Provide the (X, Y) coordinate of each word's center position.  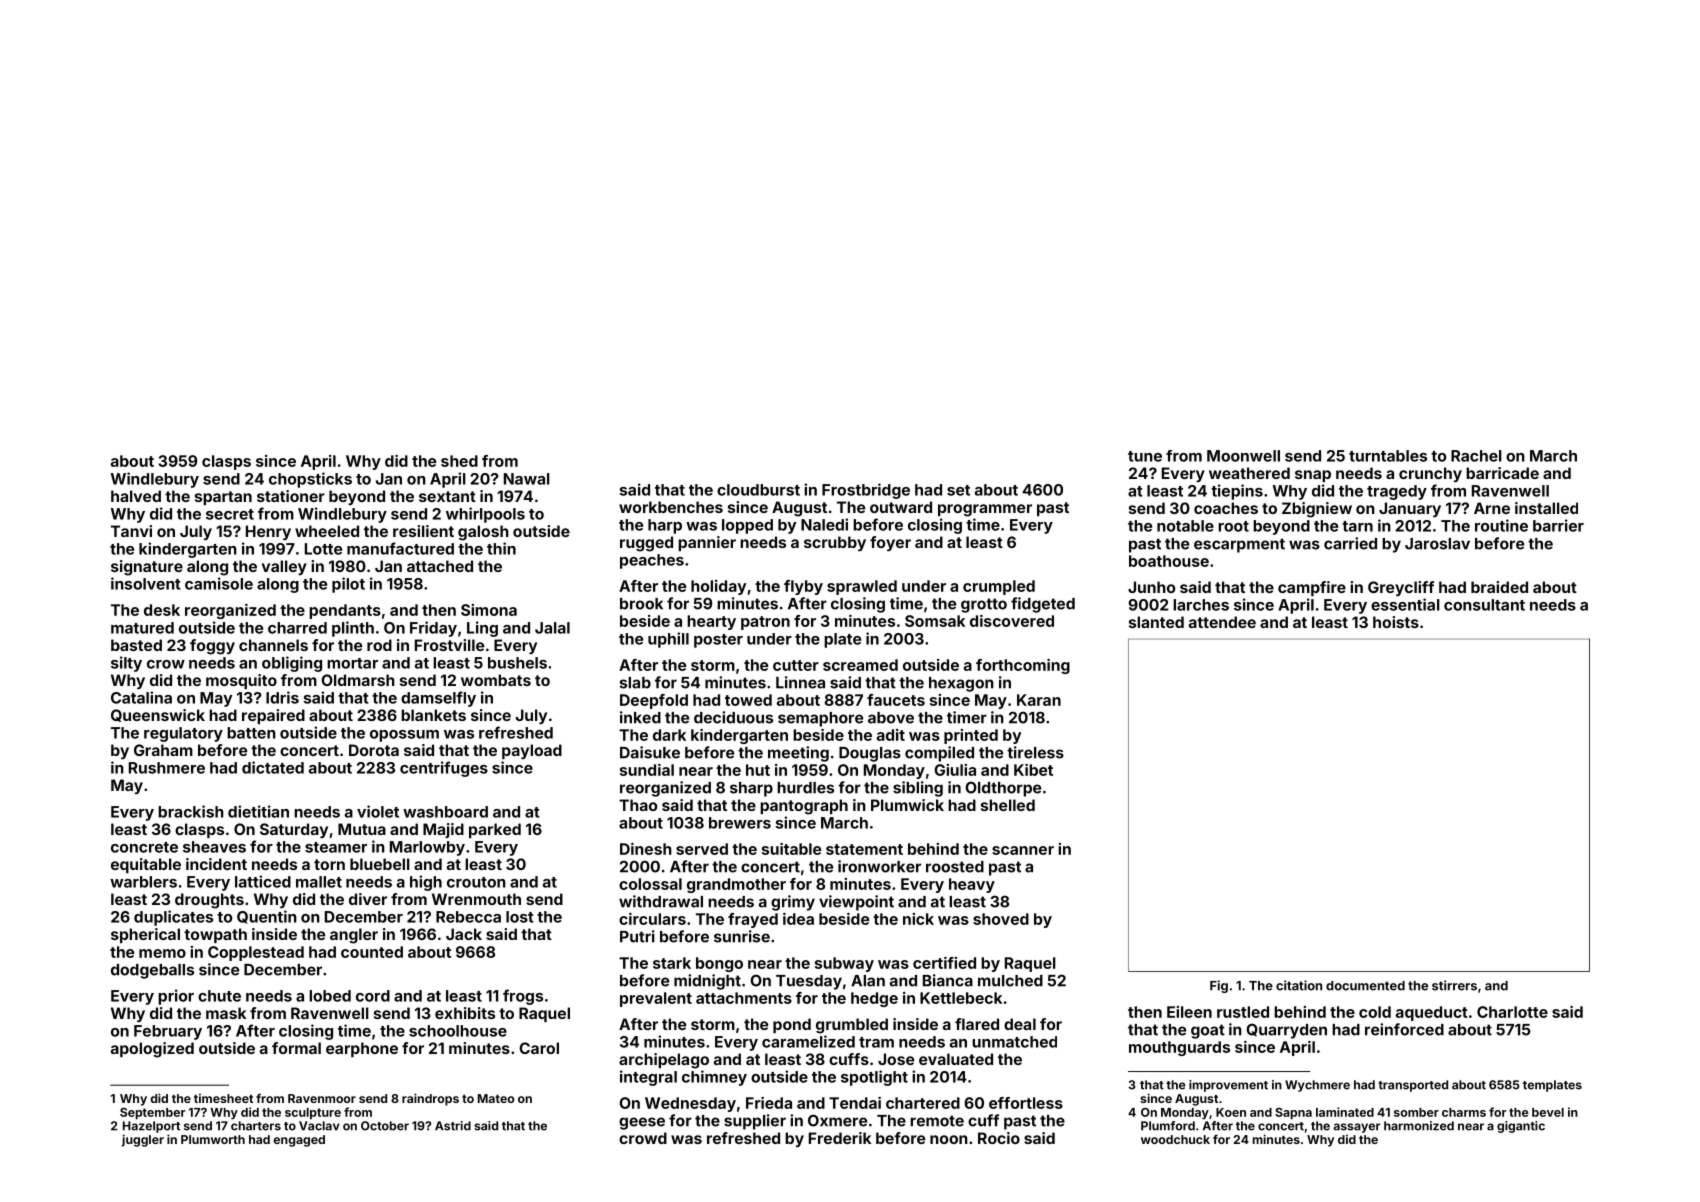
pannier (707, 543)
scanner (1023, 850)
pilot (348, 585)
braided (1499, 587)
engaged (299, 1141)
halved (136, 496)
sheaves (214, 847)
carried (1350, 543)
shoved (1001, 919)
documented (1365, 986)
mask (226, 1013)
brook (641, 604)
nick (918, 919)
